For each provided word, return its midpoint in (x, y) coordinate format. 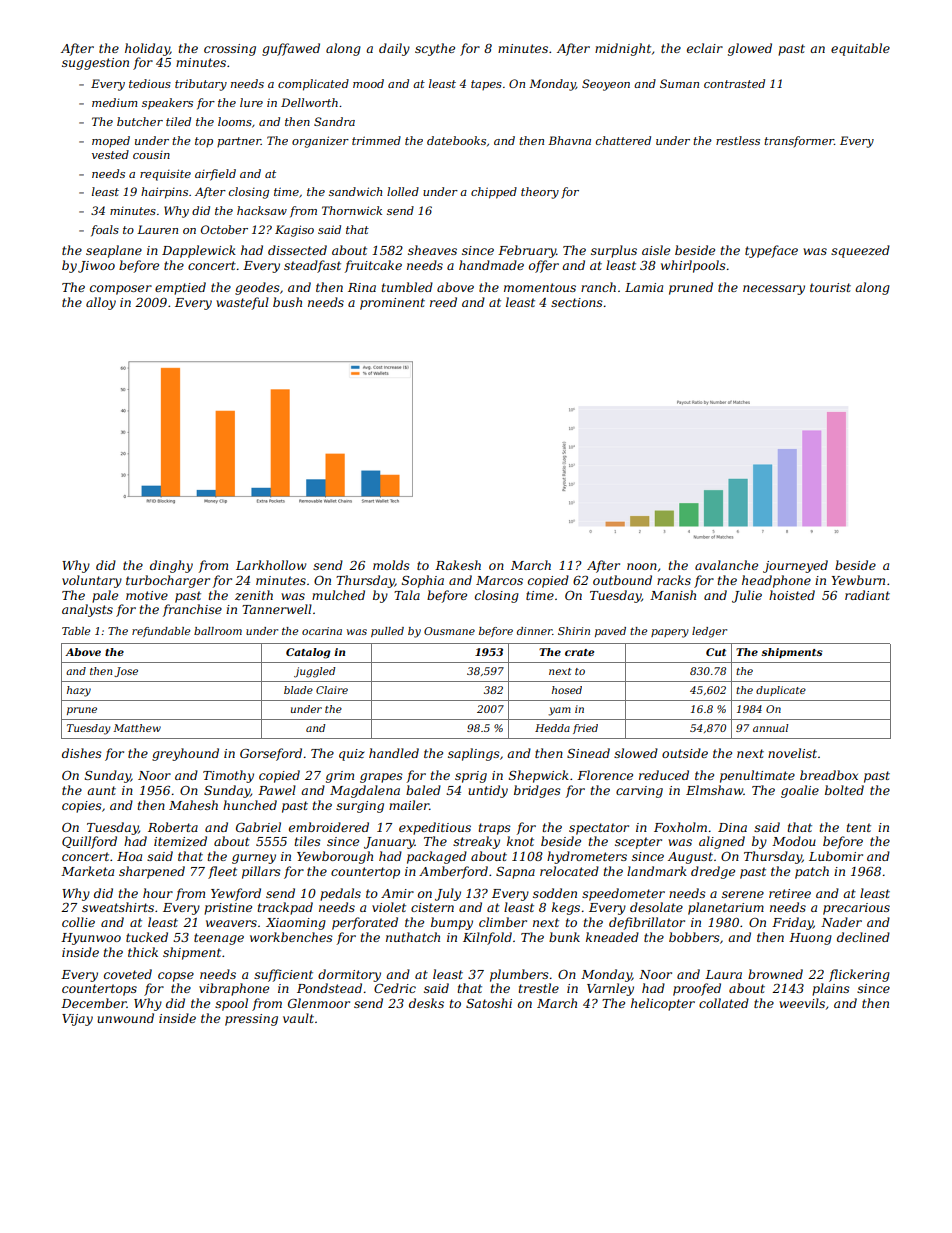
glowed (750, 49)
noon (642, 566)
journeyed (795, 566)
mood (368, 83)
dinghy (171, 566)
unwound (125, 1018)
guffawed (291, 49)
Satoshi (489, 1003)
